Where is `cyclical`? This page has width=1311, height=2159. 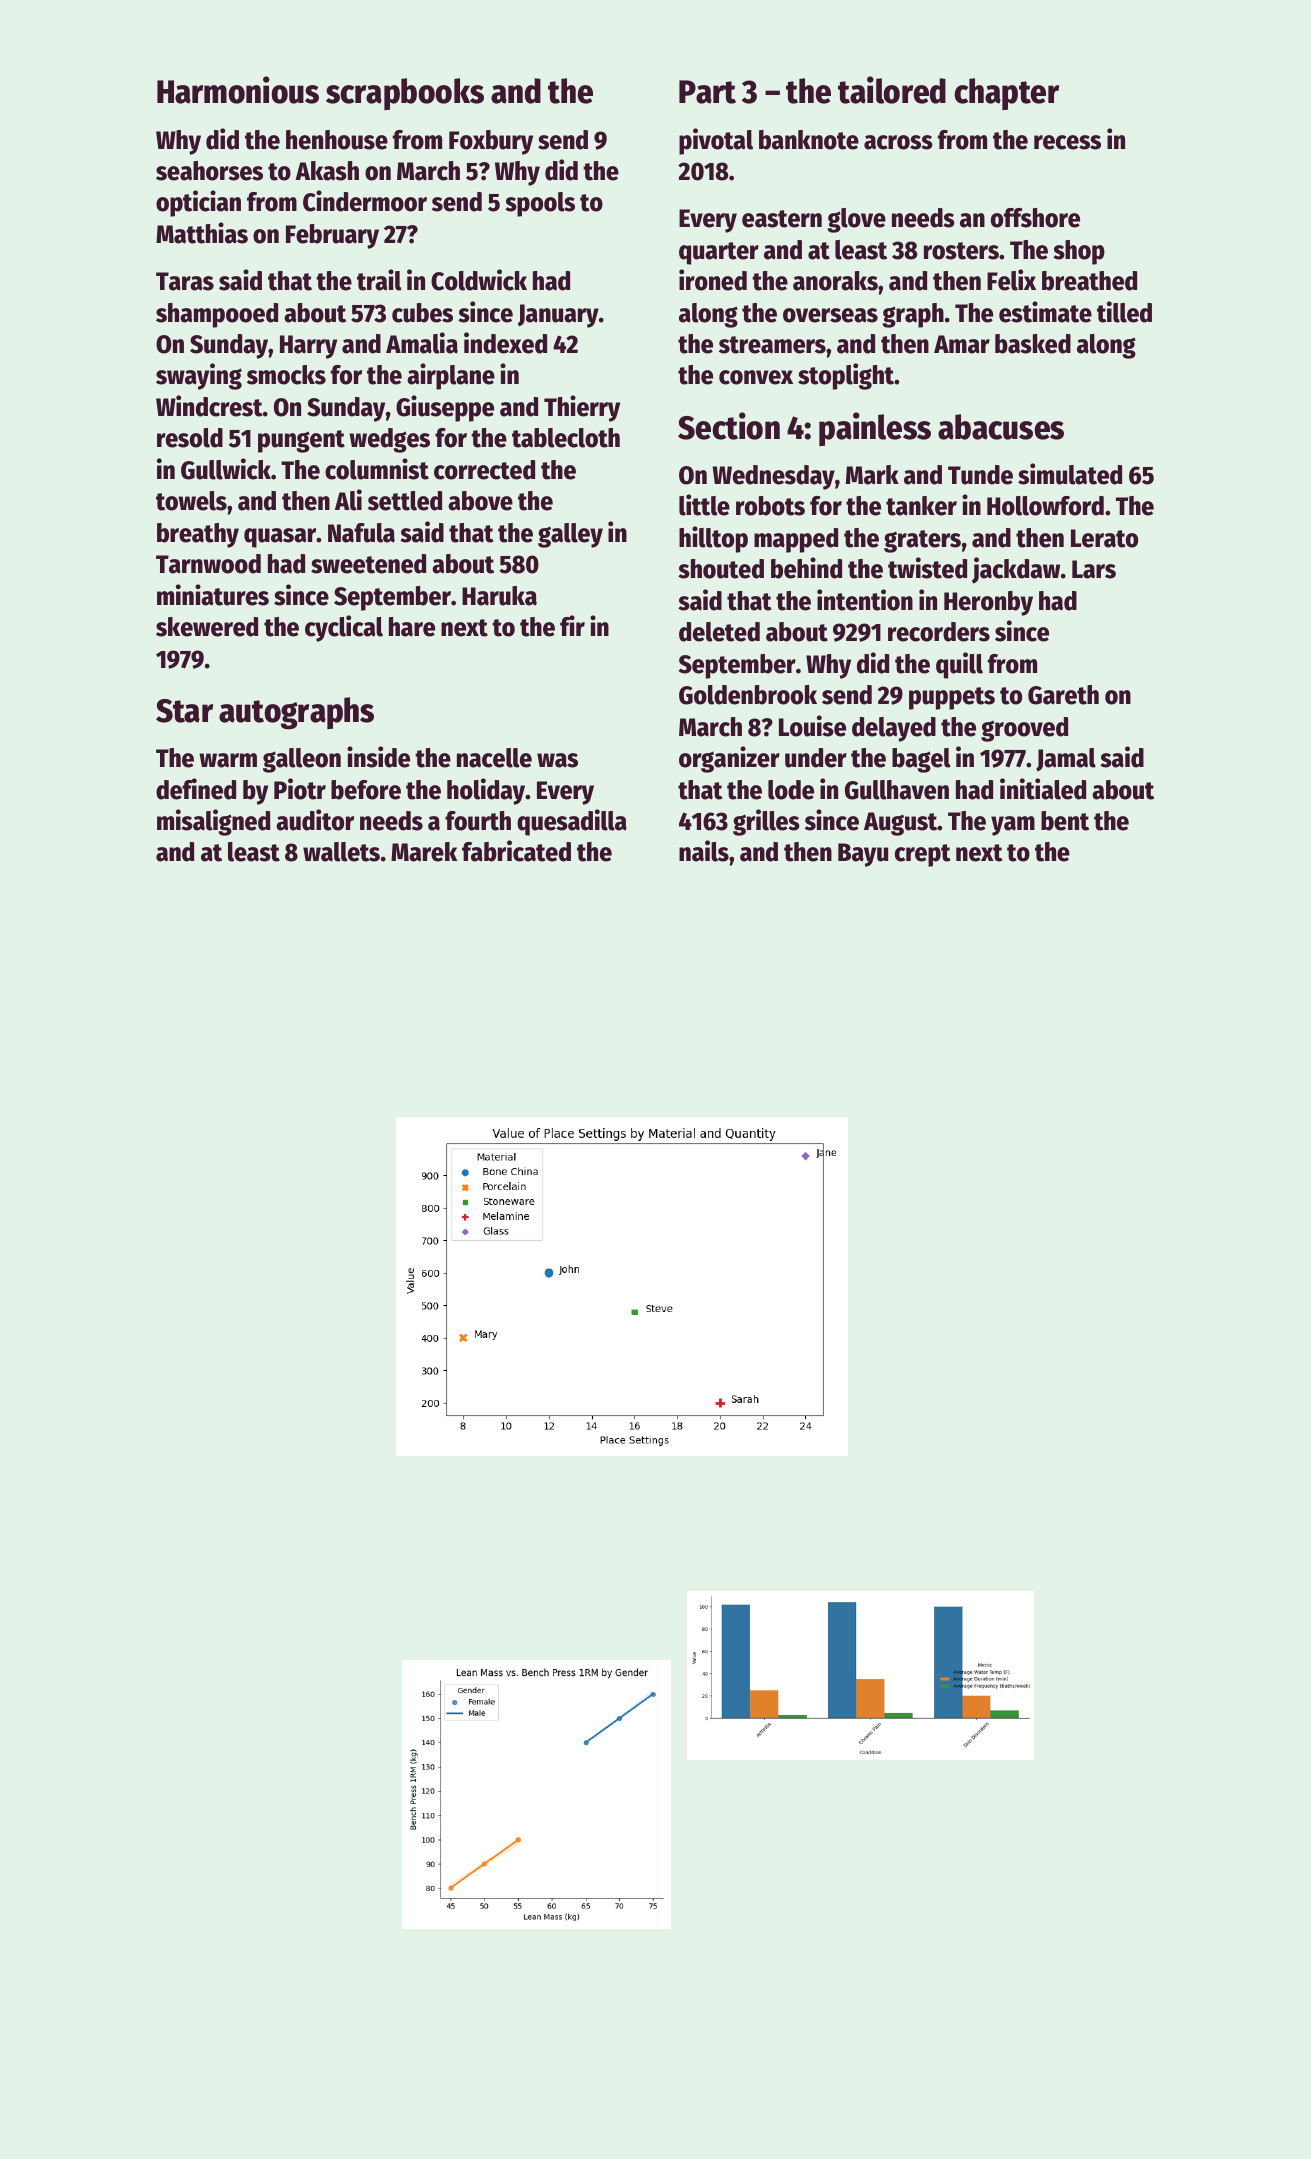 cyclical is located at coordinates (344, 628).
